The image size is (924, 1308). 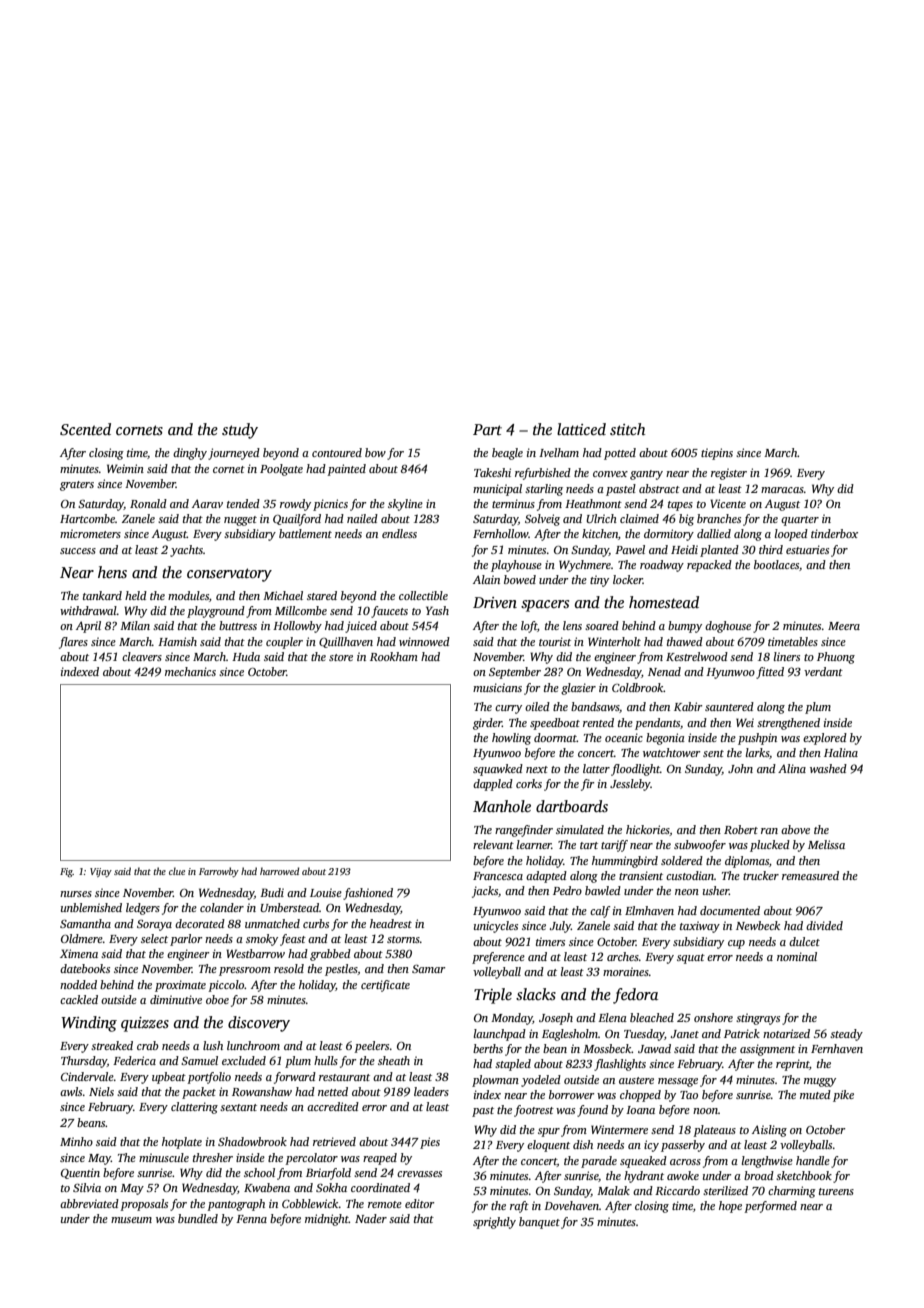 I want to click on big, so click(x=686, y=520).
